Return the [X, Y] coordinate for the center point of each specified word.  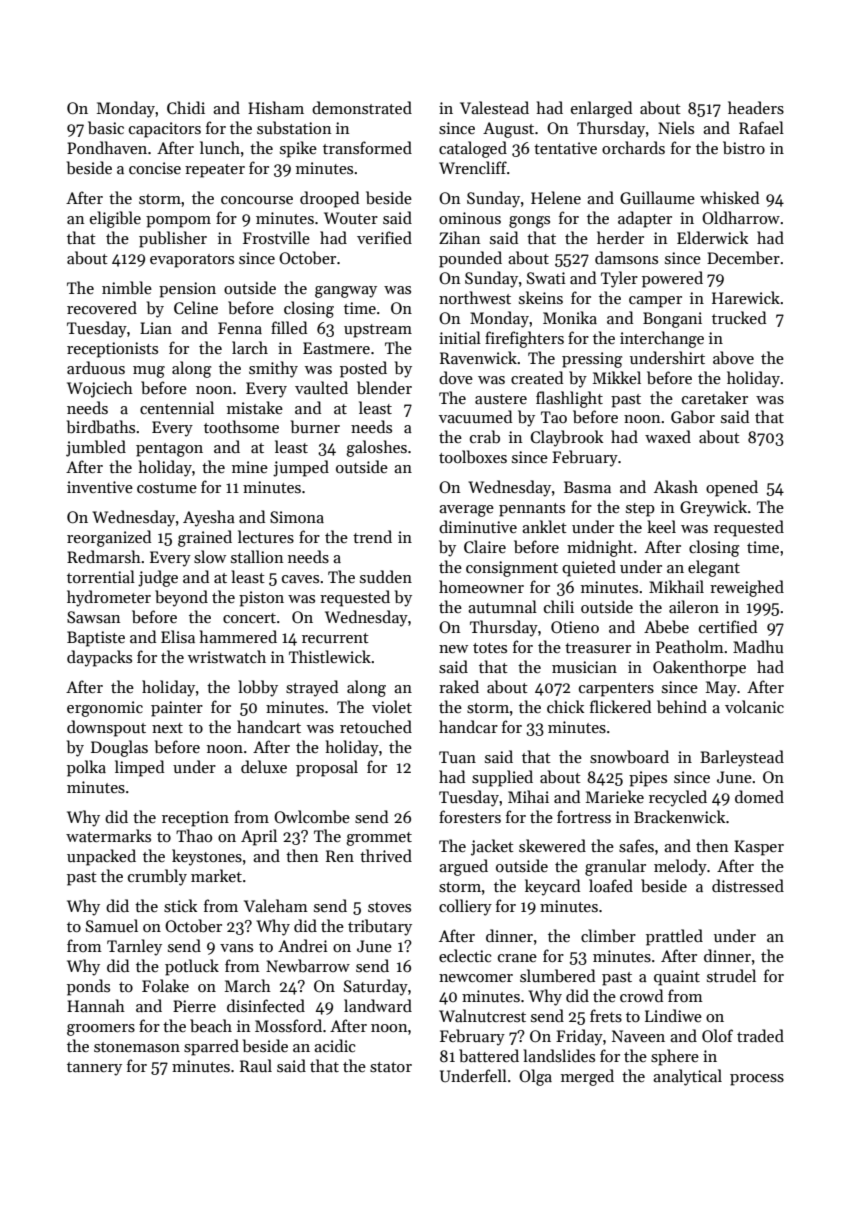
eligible [115, 219]
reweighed [747, 588]
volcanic [754, 706]
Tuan [457, 757]
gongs [529, 222]
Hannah [96, 1005]
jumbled [96, 448]
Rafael [761, 127]
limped [139, 768]
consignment [512, 569]
